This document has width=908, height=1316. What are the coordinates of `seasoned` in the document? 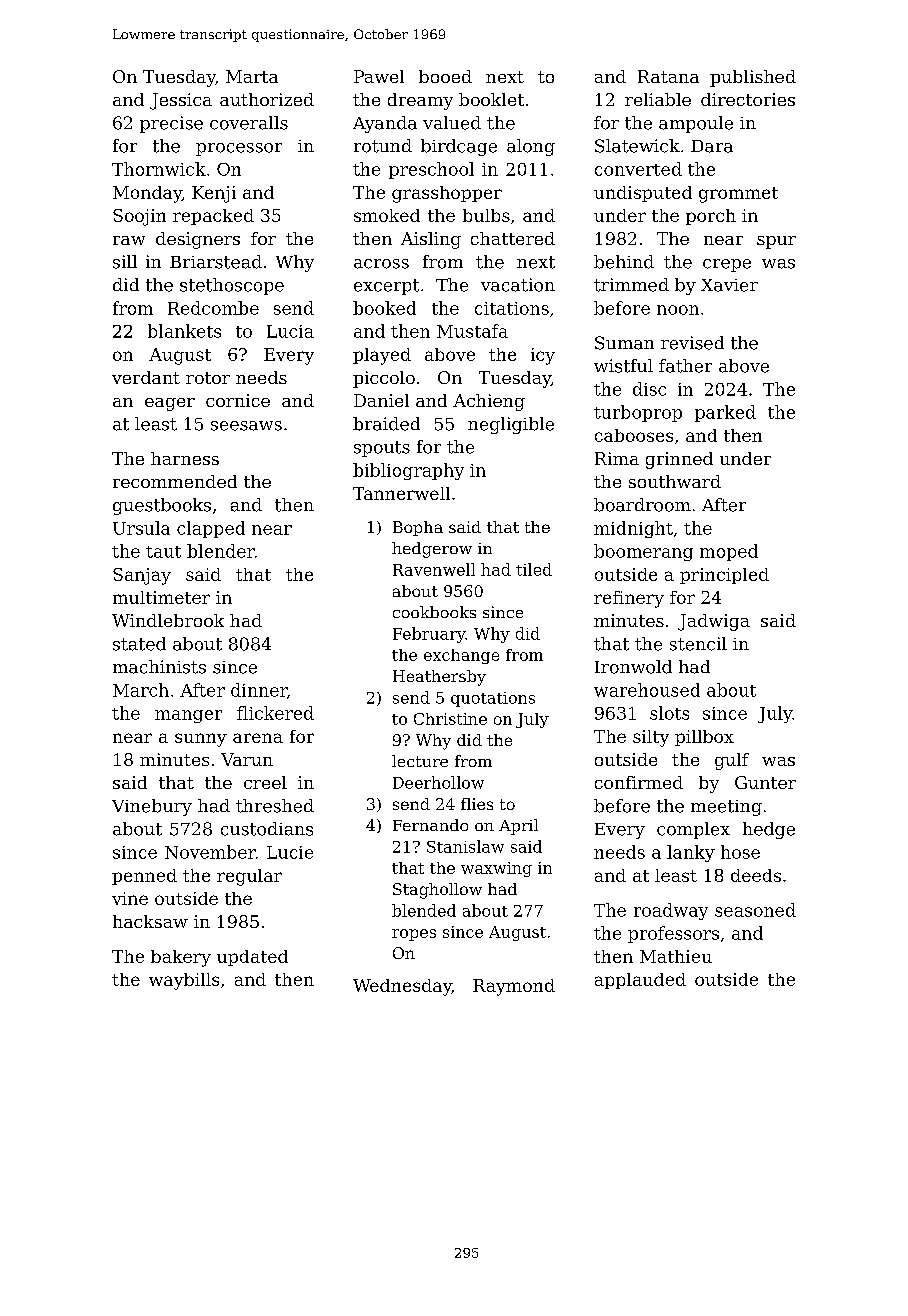 It's located at (755, 910).
